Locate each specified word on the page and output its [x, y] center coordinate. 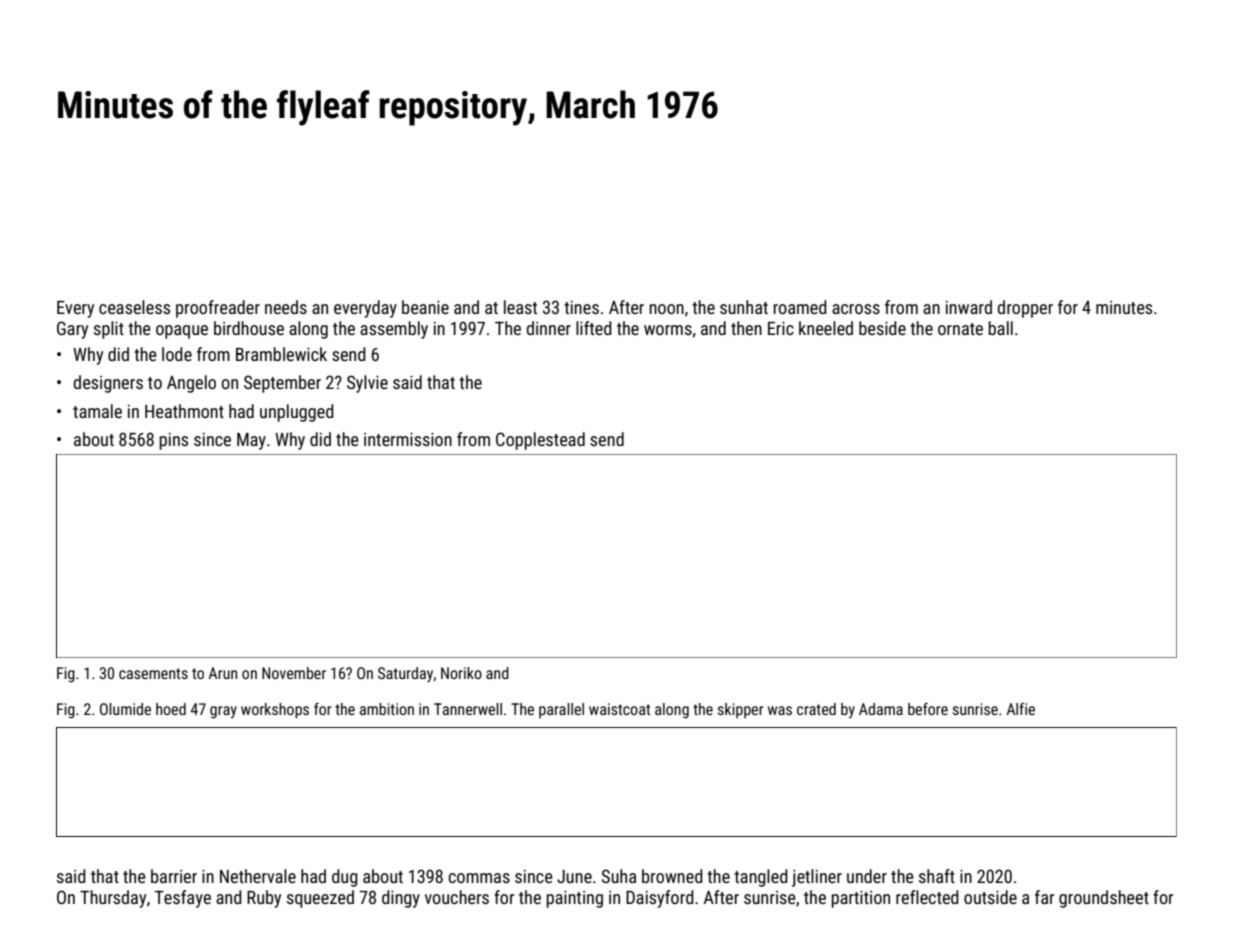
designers [108, 384]
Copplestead [540, 441]
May [251, 441]
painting [575, 899]
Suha [619, 876]
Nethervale [258, 876]
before [928, 709]
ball [1001, 328]
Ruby [264, 899]
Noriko [461, 673]
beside [882, 328]
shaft [937, 876]
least [520, 307]
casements [153, 673]
